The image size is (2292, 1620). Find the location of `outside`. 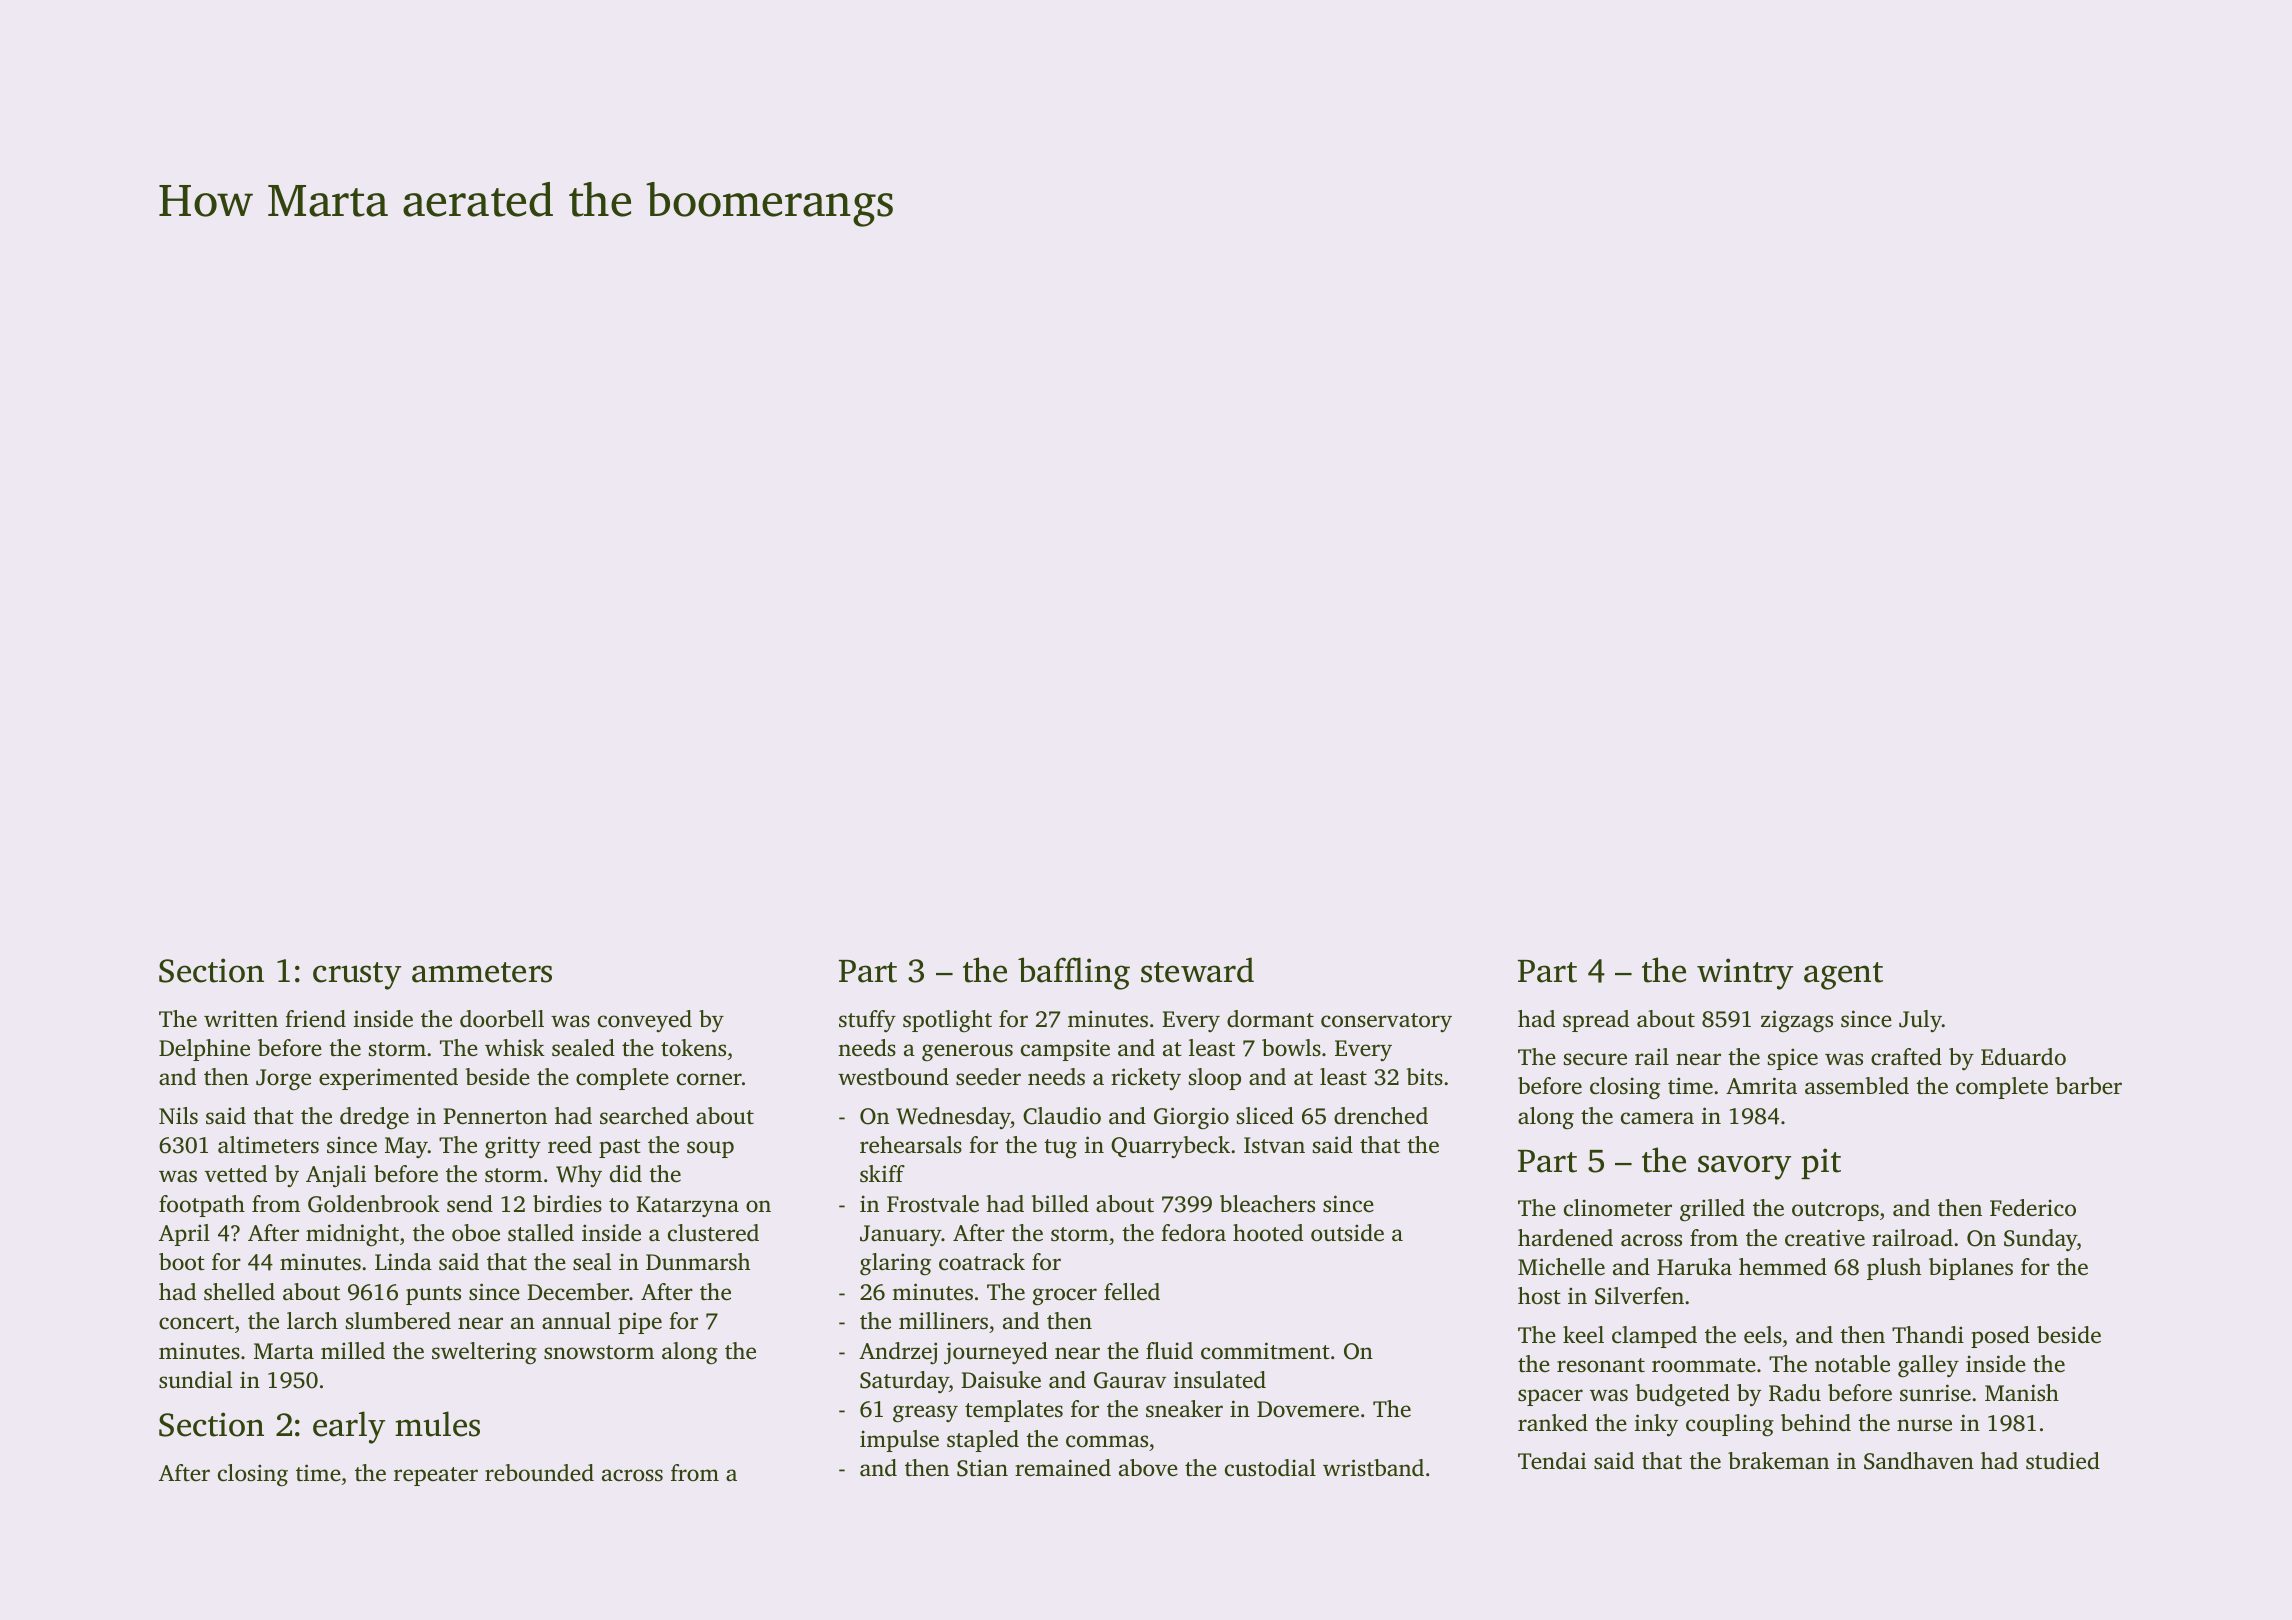

outside is located at coordinates (1347, 1233).
